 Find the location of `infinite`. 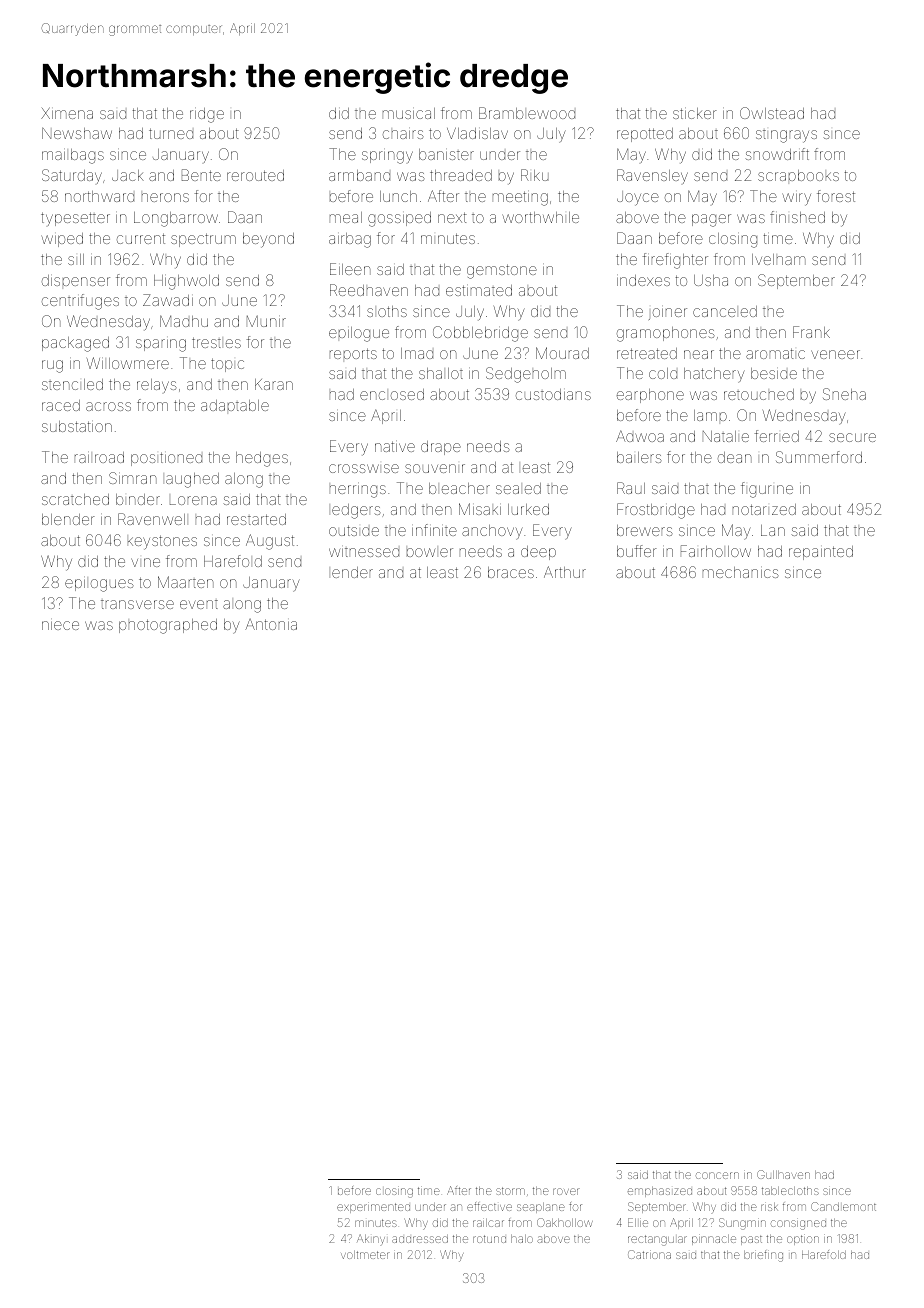

infinite is located at coordinates (434, 530).
